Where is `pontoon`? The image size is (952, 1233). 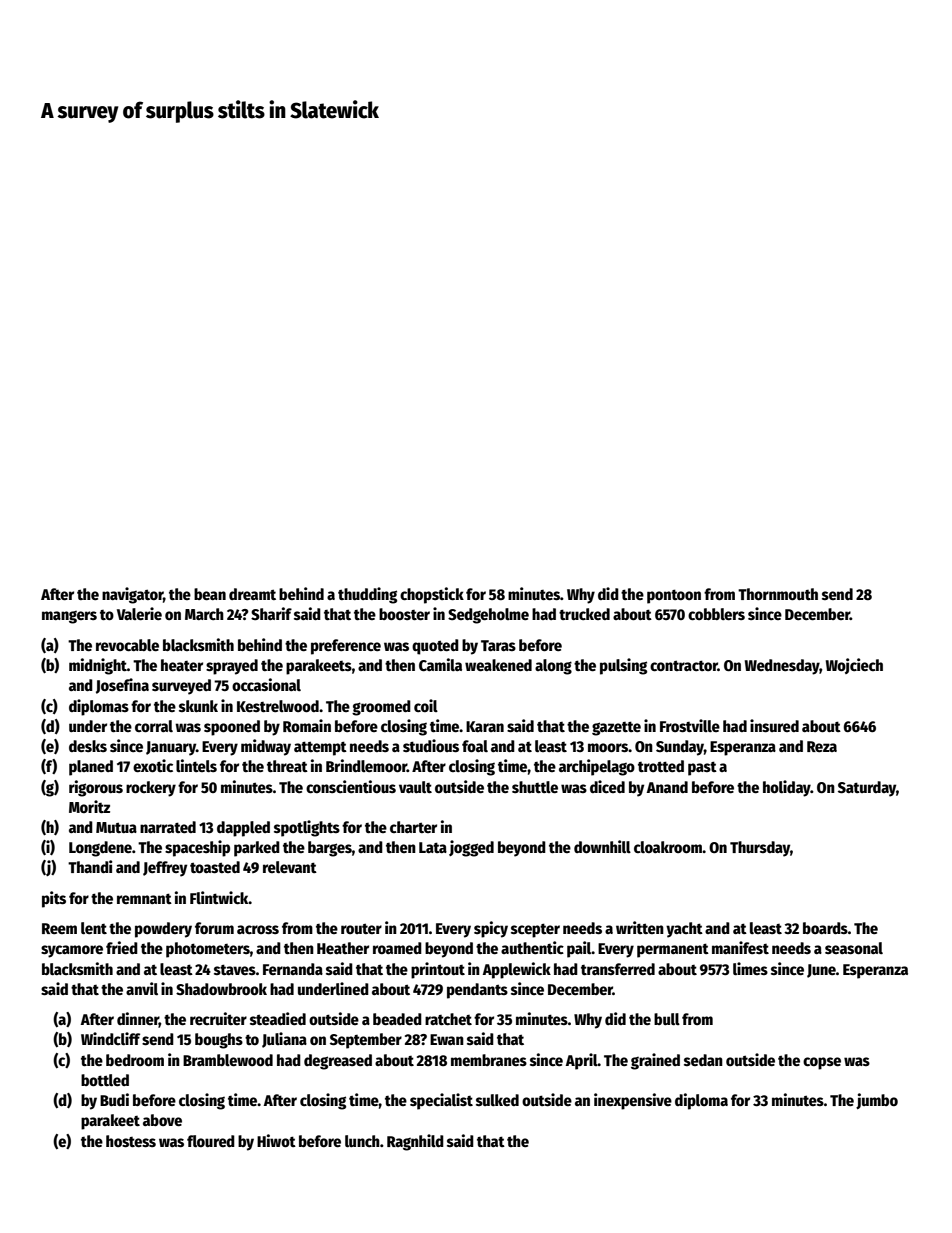
pontoon is located at coordinates (674, 596).
